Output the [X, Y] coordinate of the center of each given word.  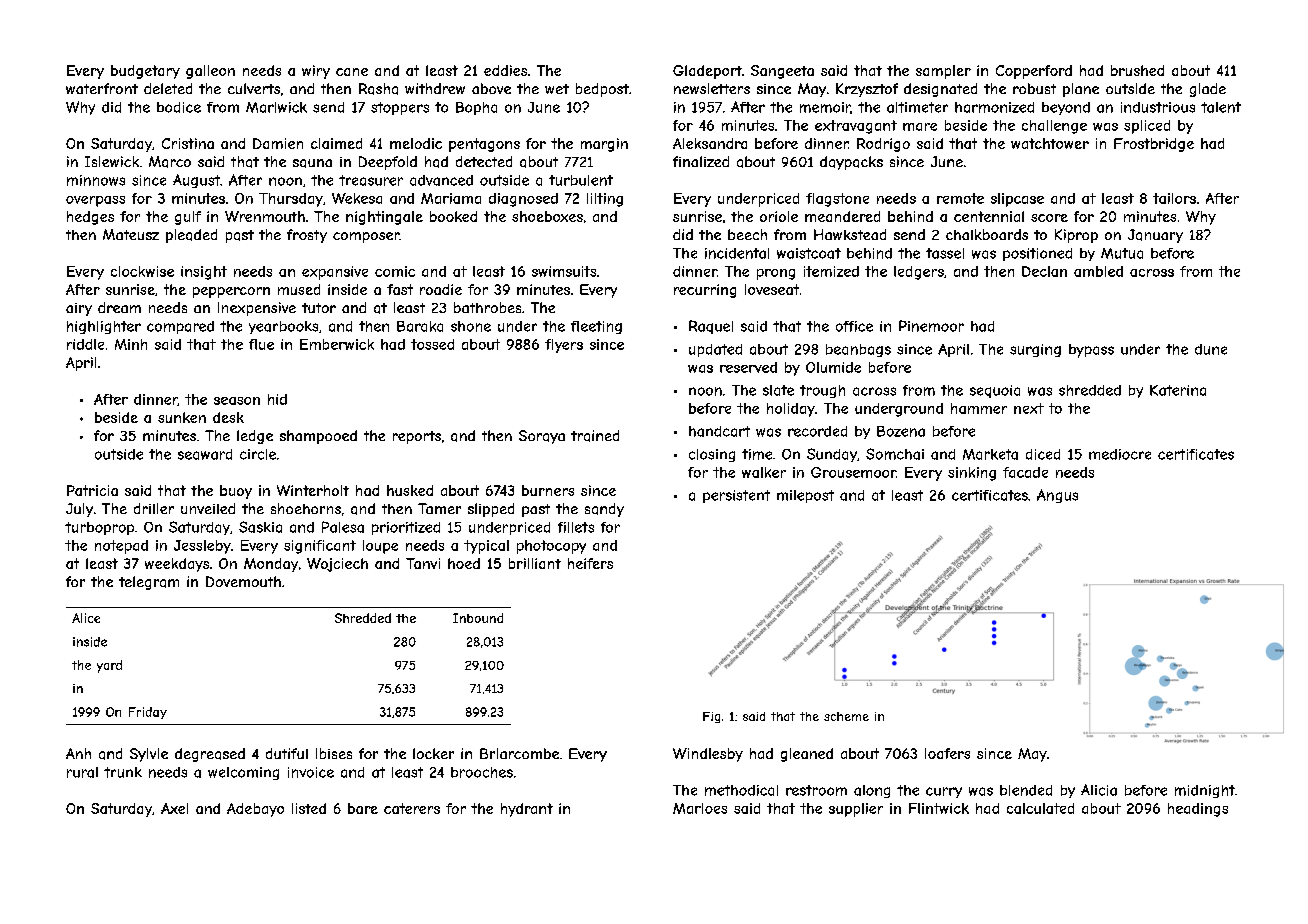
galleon [210, 72]
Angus [1057, 496]
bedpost [602, 90]
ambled [1098, 271]
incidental [737, 253]
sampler [943, 72]
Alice [86, 618]
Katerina [1178, 390]
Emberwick [337, 344]
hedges [90, 218]
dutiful [287, 753]
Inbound [478, 618]
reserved [748, 367]
